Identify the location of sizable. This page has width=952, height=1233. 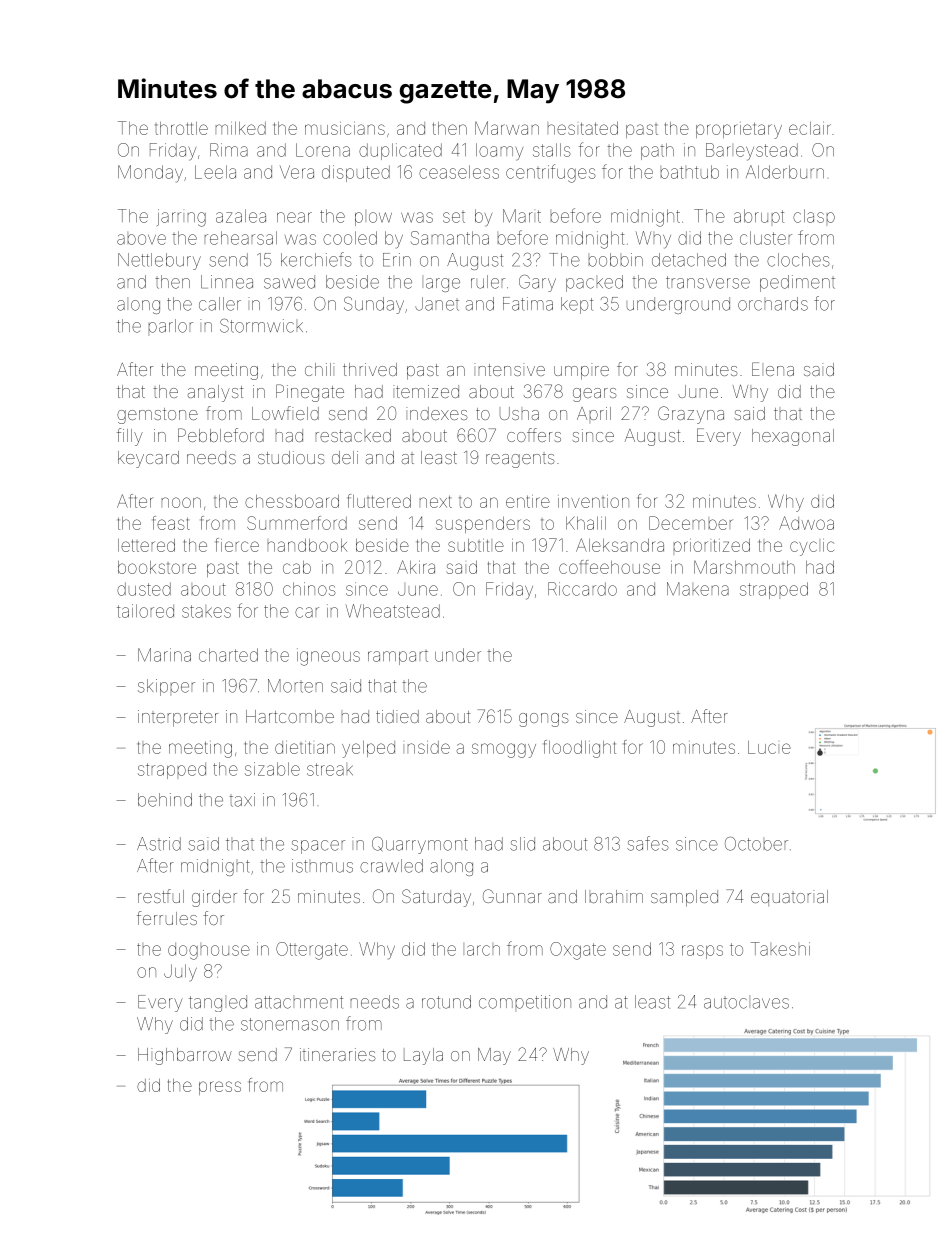
(272, 769).
